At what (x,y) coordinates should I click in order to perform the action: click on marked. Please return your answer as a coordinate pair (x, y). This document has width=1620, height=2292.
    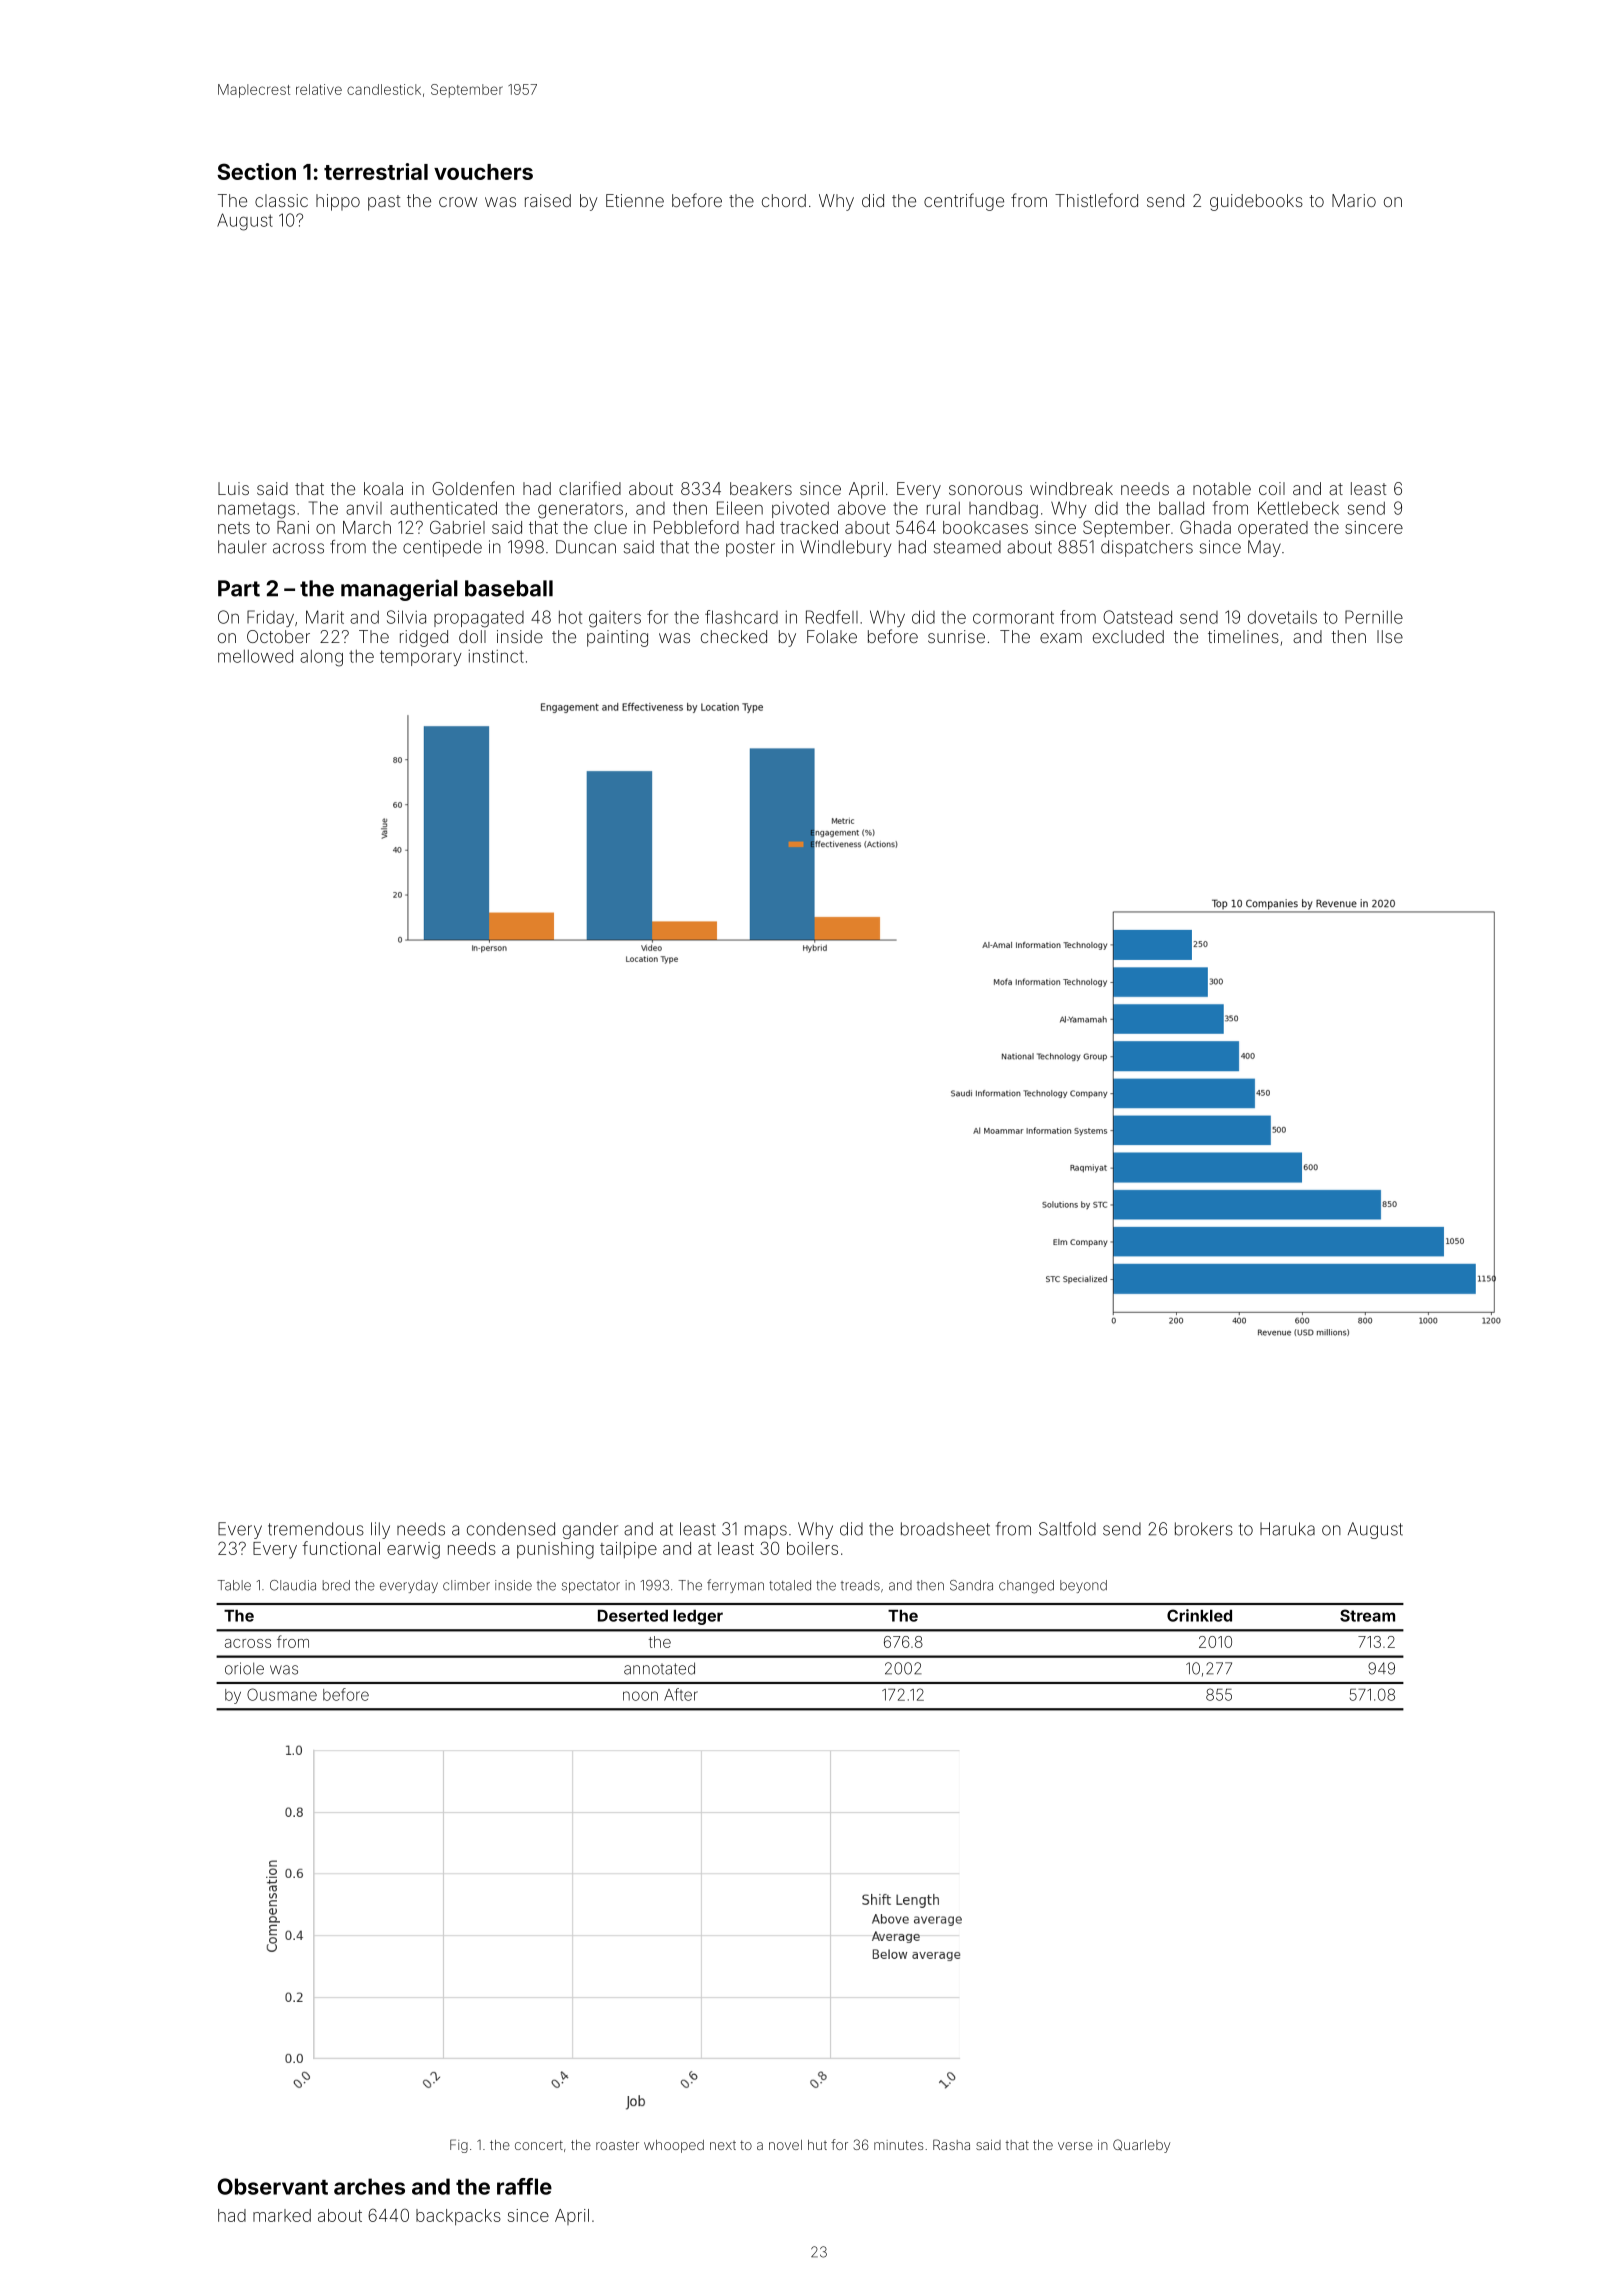
    Looking at the image, I should click on (282, 2215).
